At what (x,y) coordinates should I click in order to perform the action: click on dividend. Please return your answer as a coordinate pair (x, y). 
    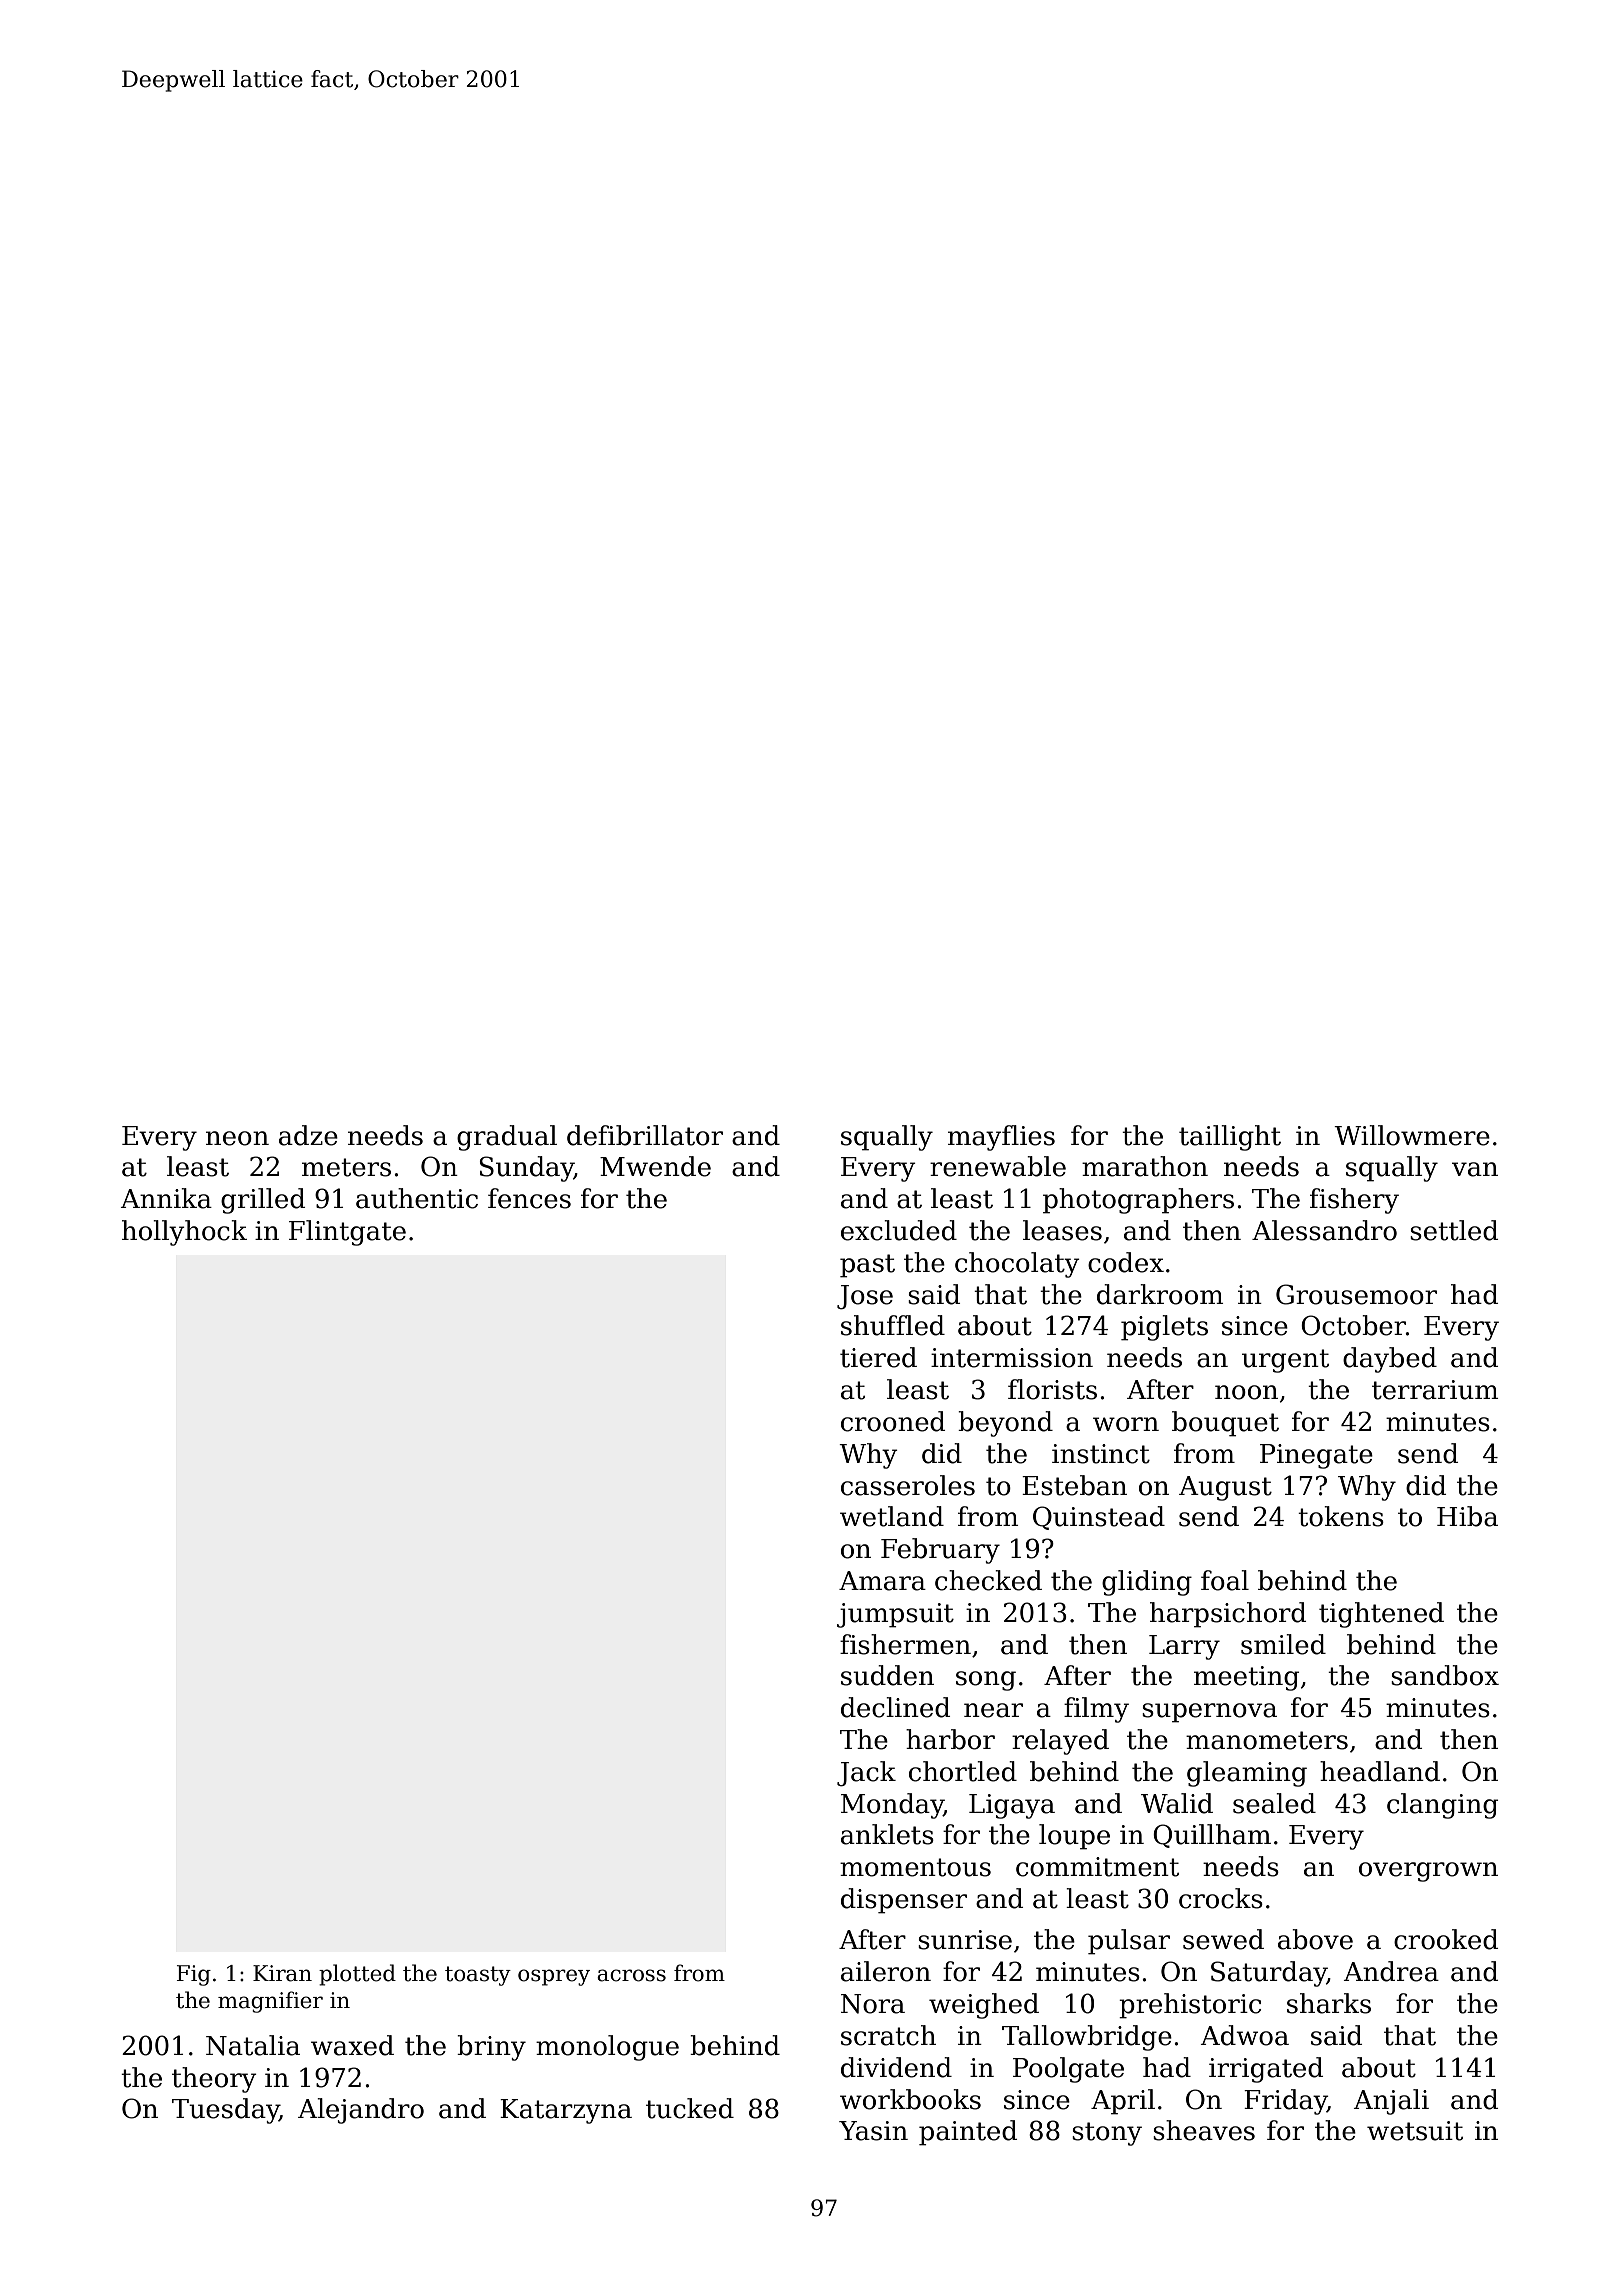
    Looking at the image, I should click on (896, 2067).
